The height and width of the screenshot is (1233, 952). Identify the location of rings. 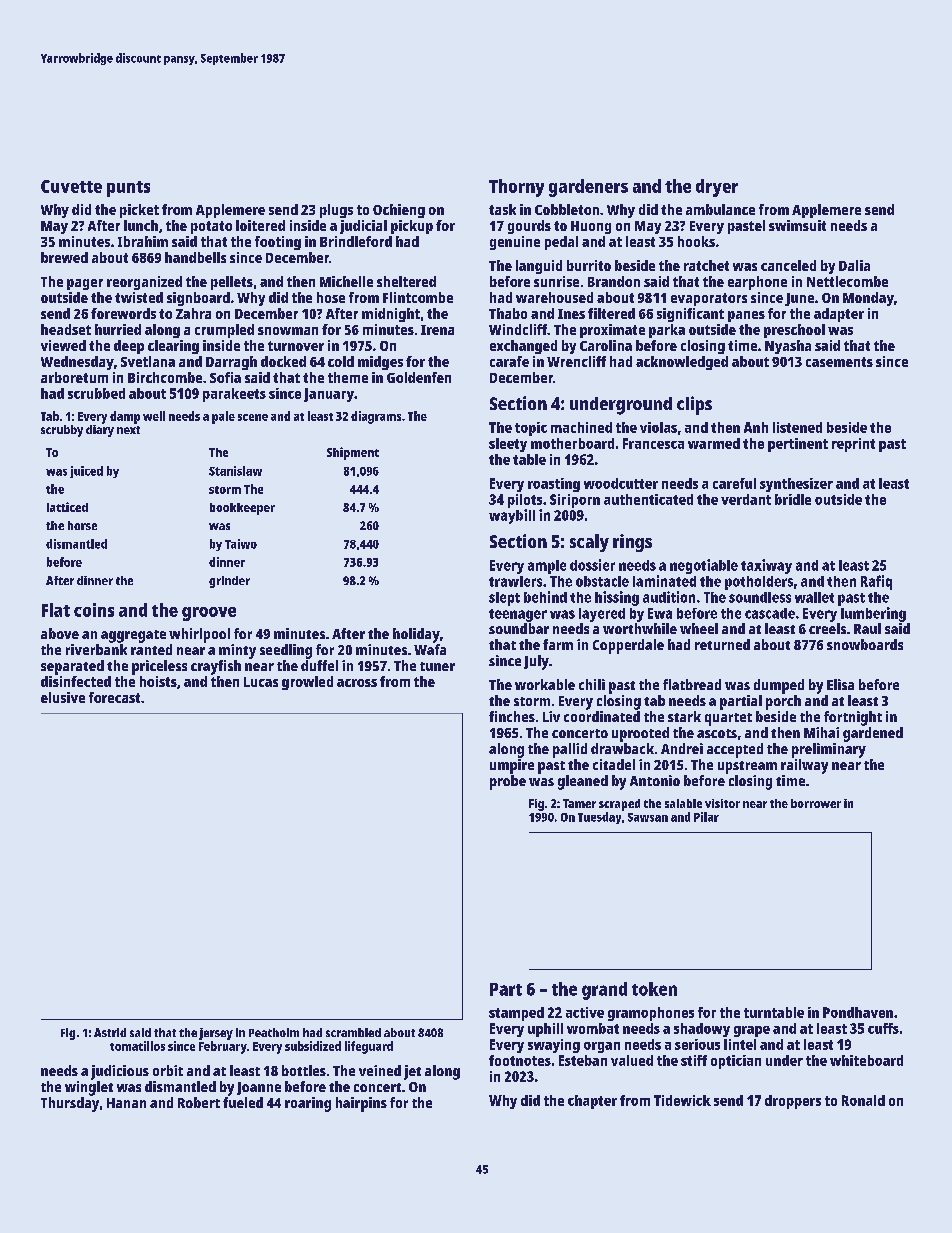
(632, 543).
